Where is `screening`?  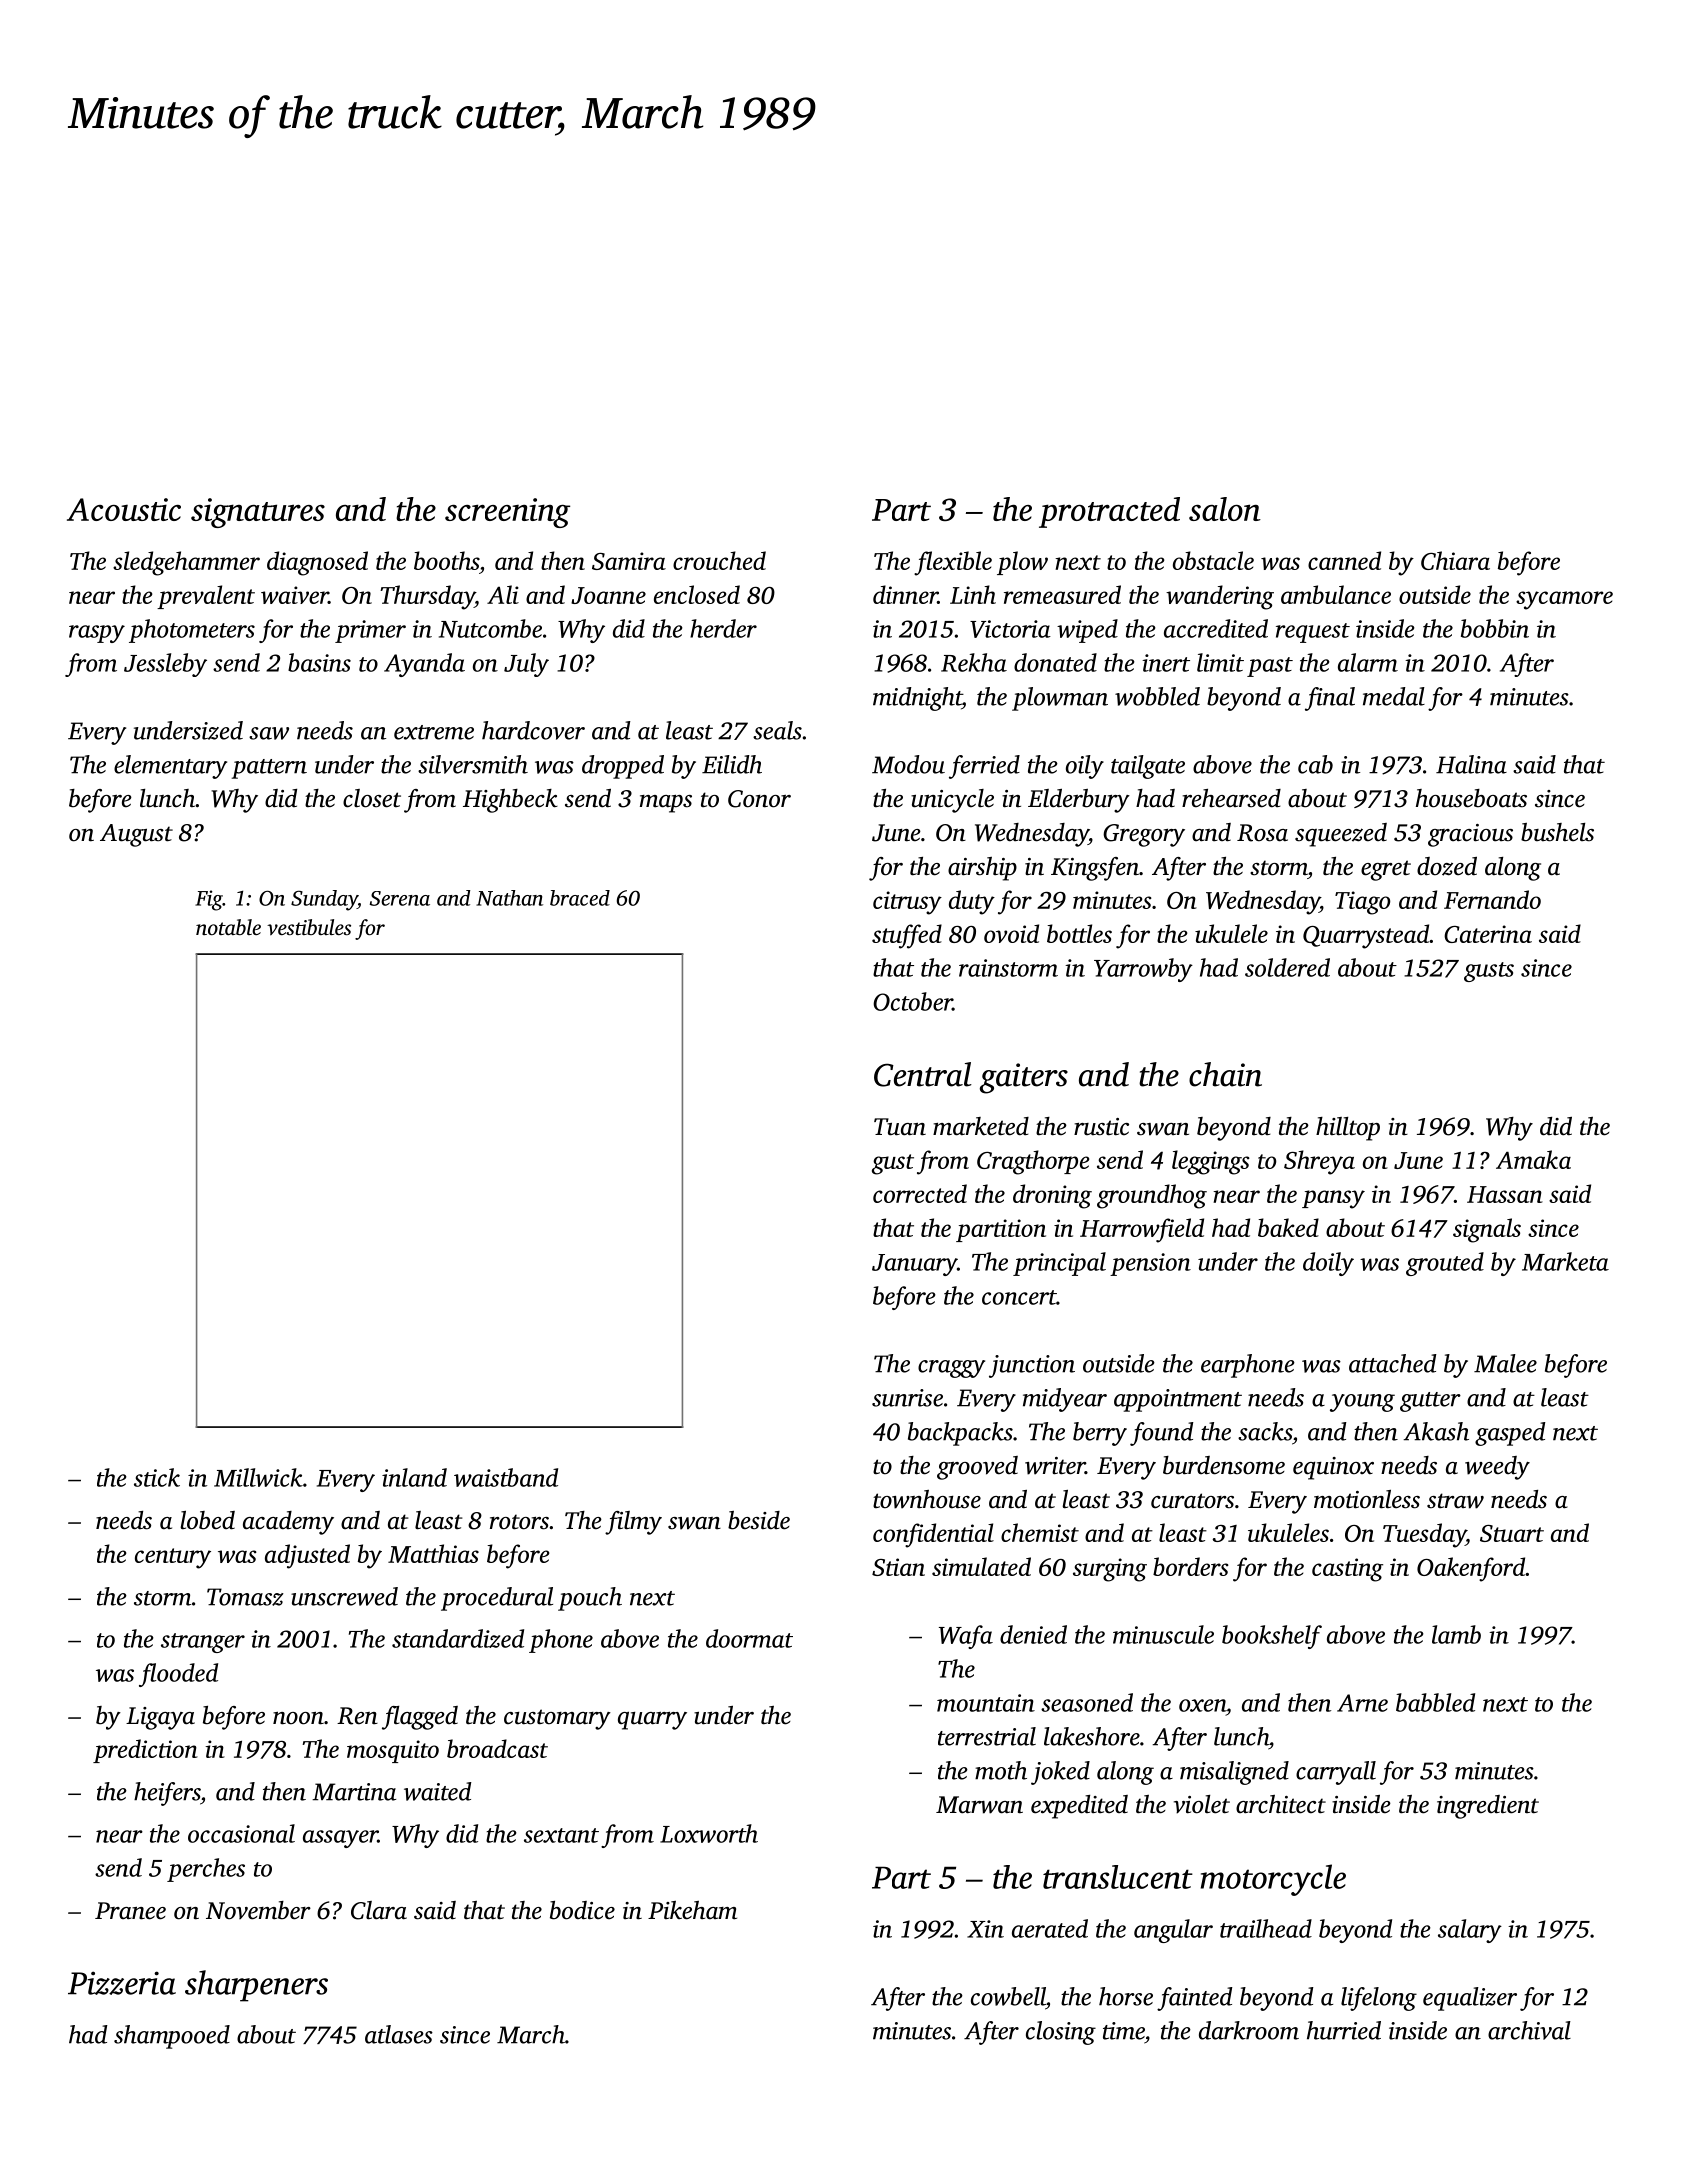
screening is located at coordinates (507, 513).
